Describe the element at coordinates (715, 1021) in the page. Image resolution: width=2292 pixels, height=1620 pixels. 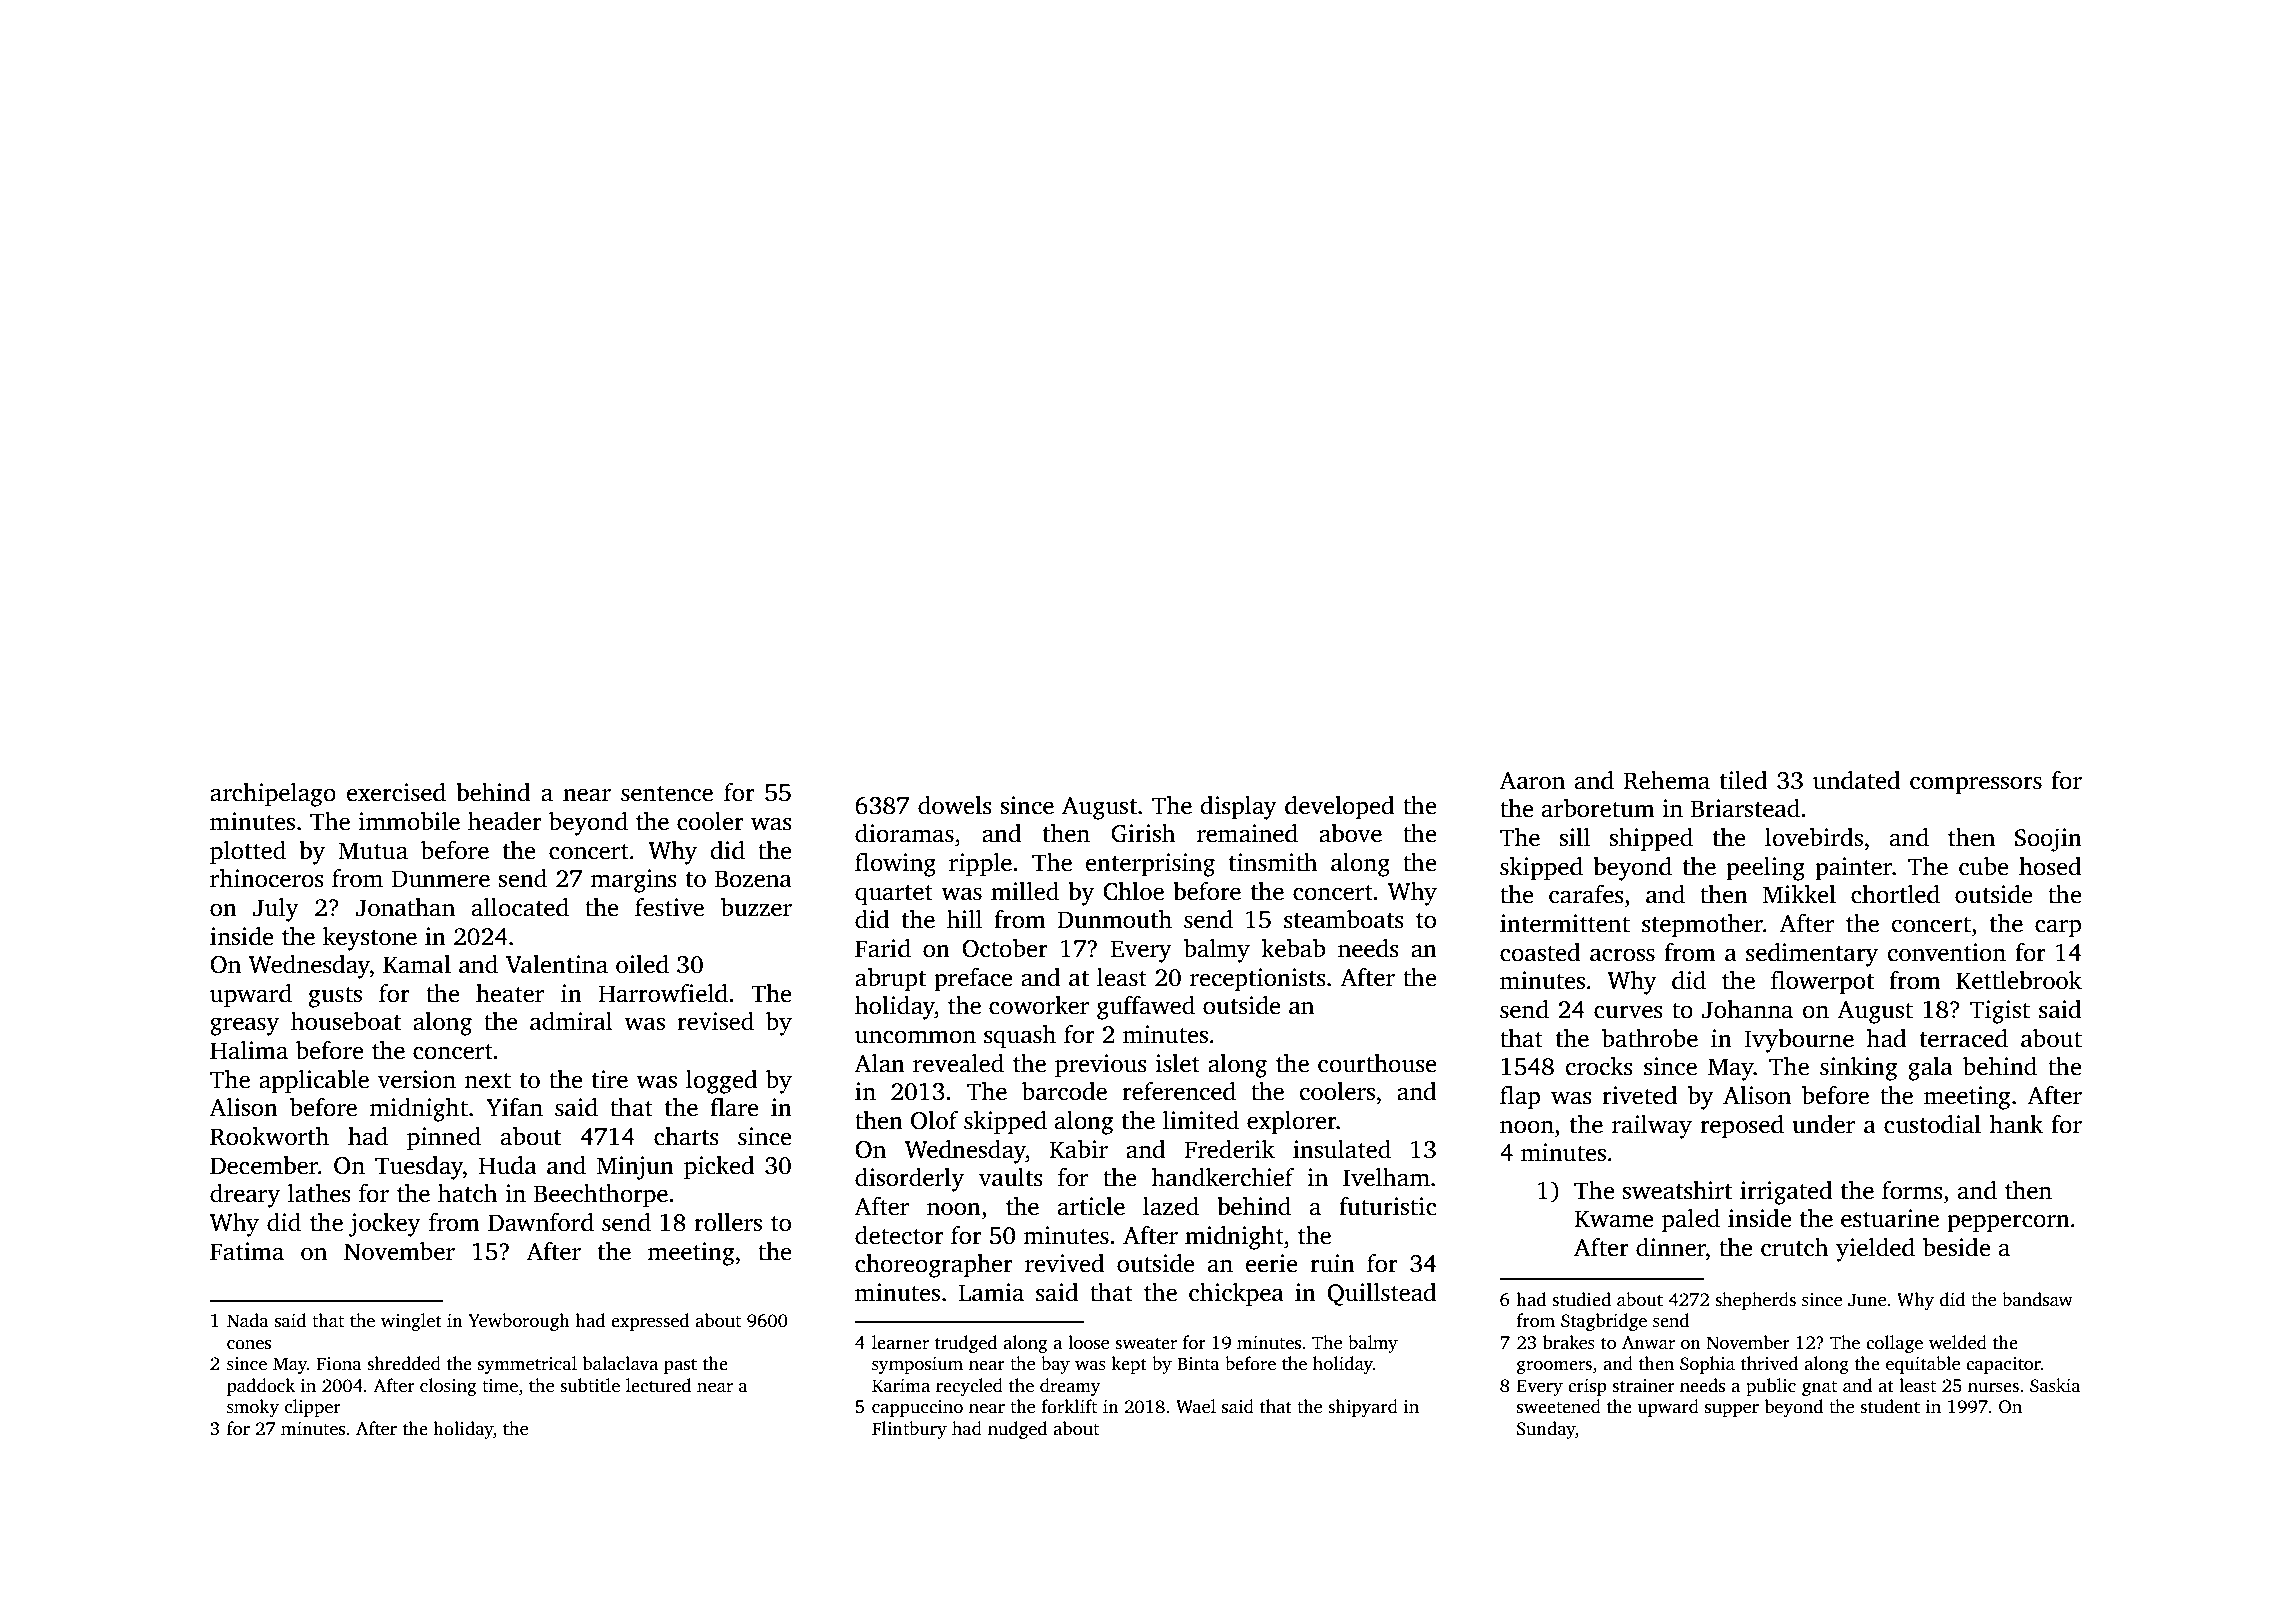
I see `revised` at that location.
